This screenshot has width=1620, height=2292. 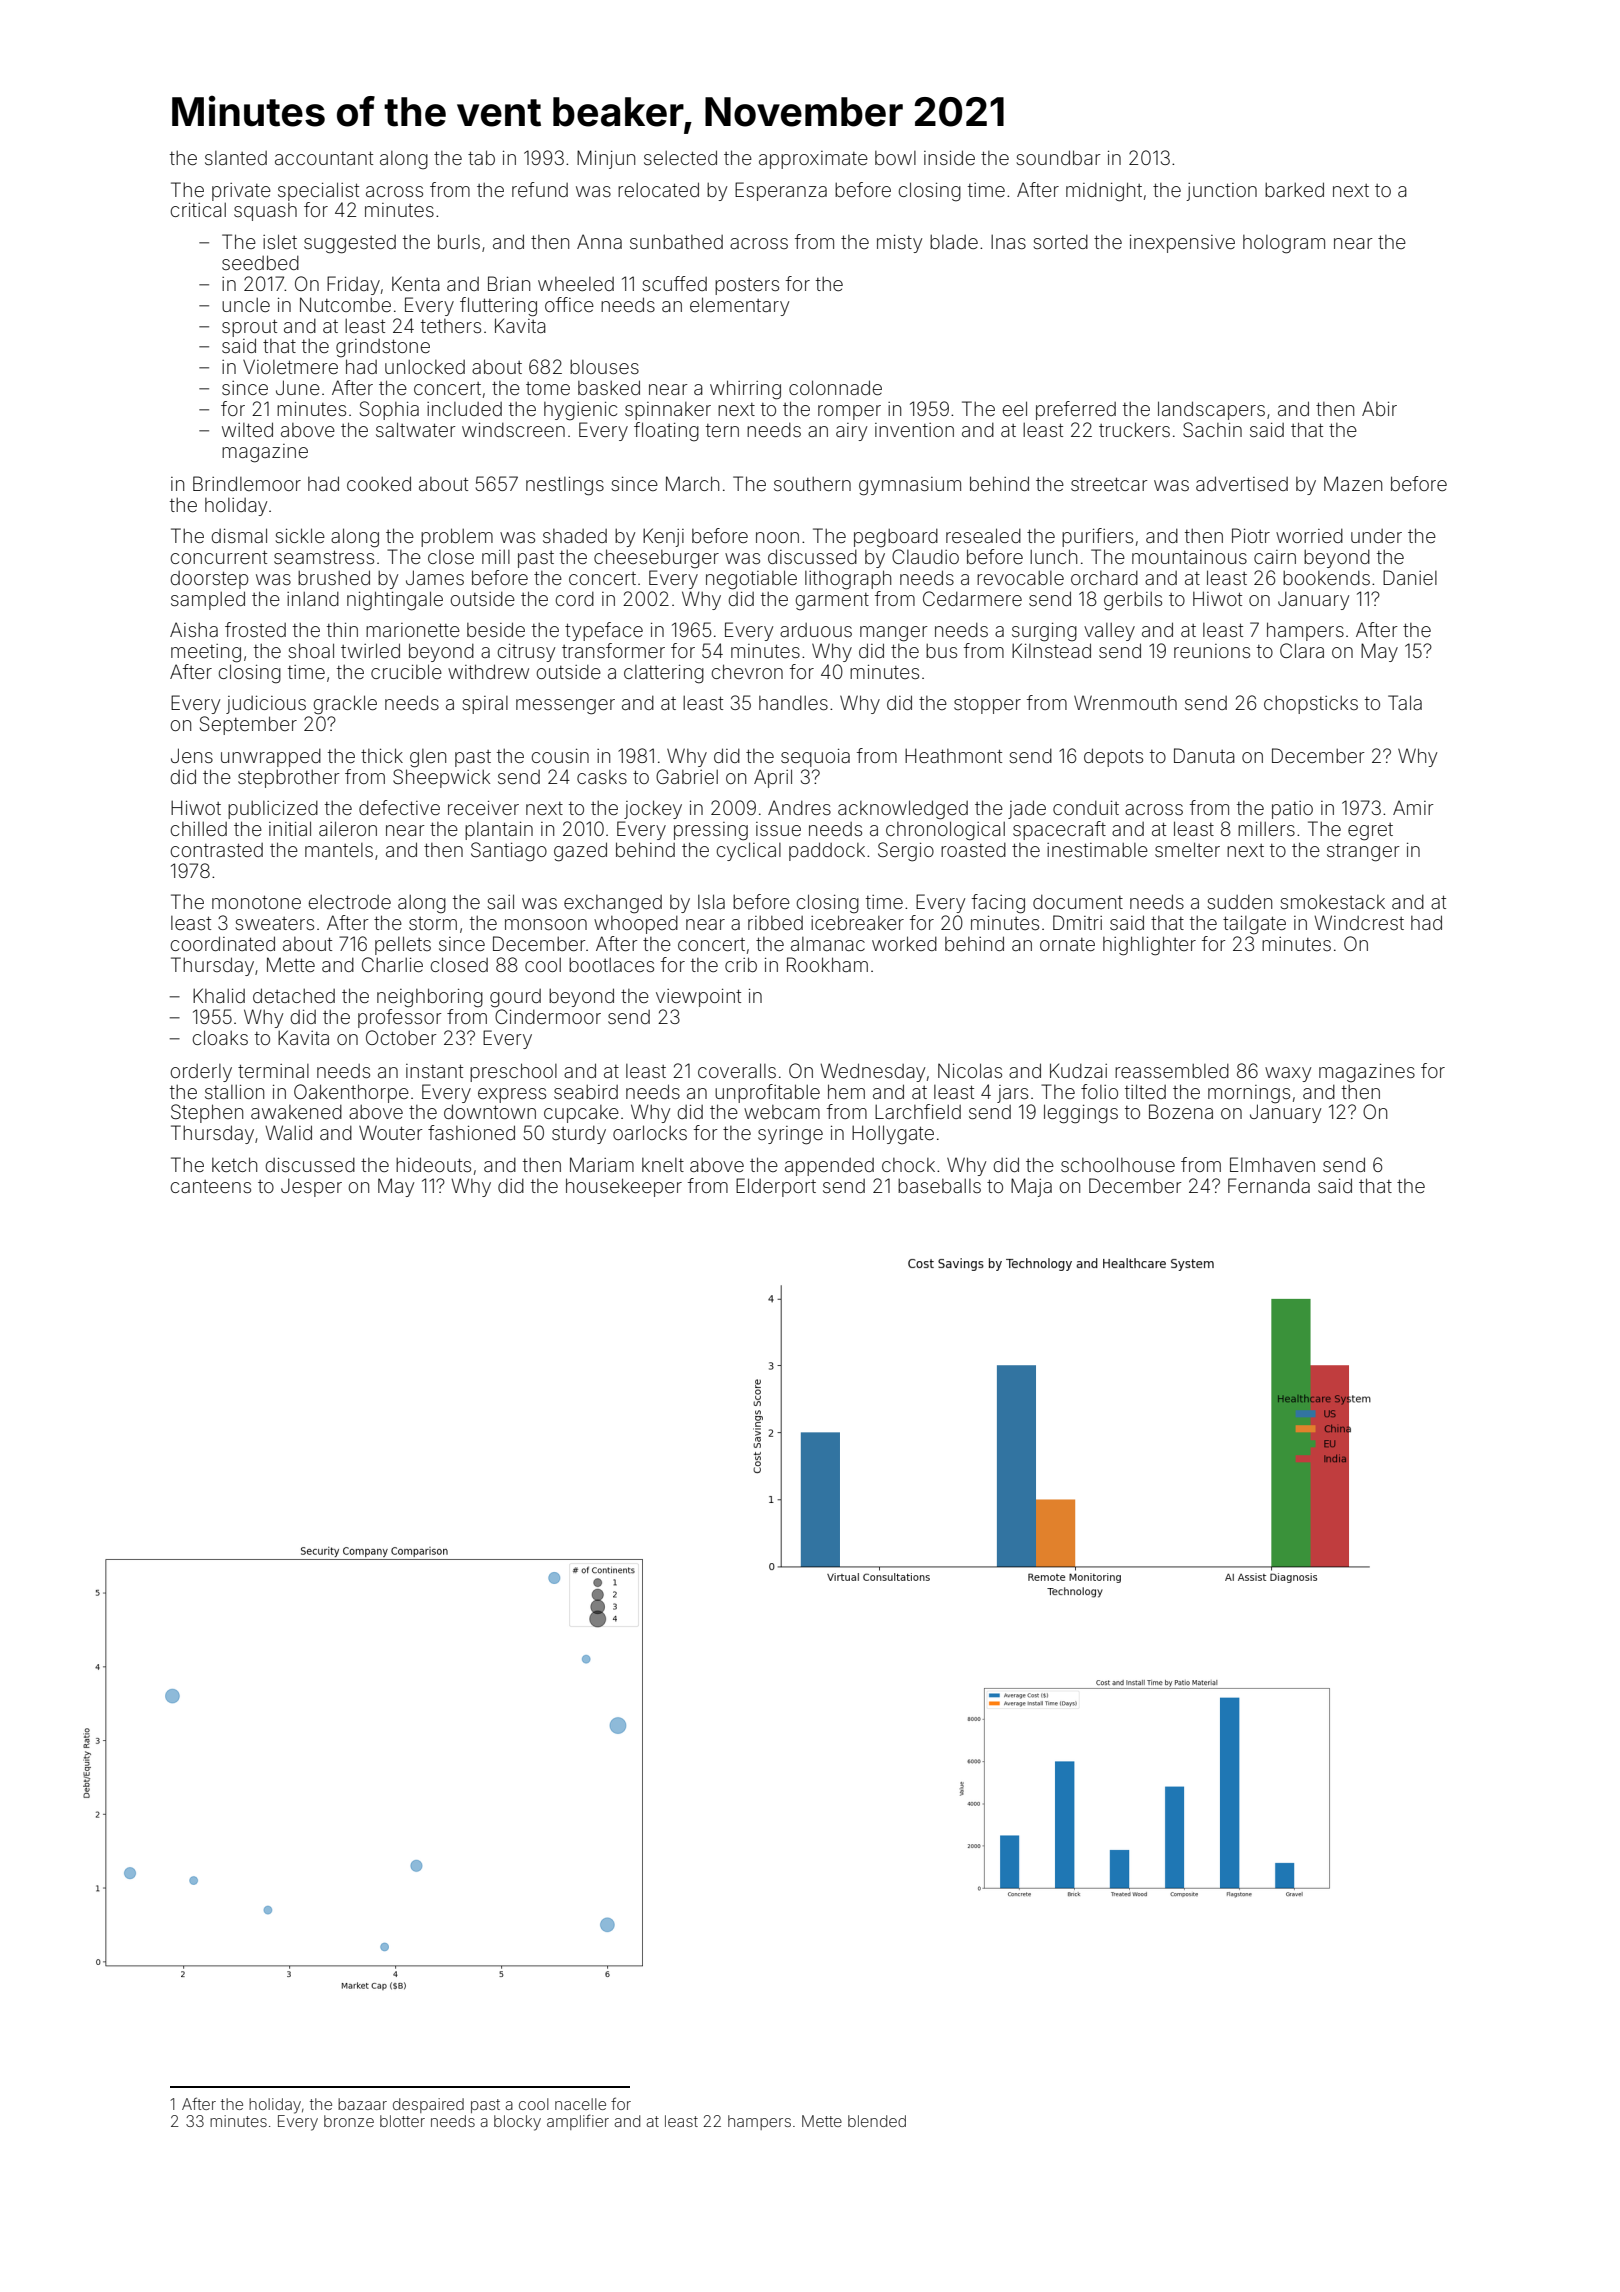 I want to click on housekeeper, so click(x=624, y=1187).
